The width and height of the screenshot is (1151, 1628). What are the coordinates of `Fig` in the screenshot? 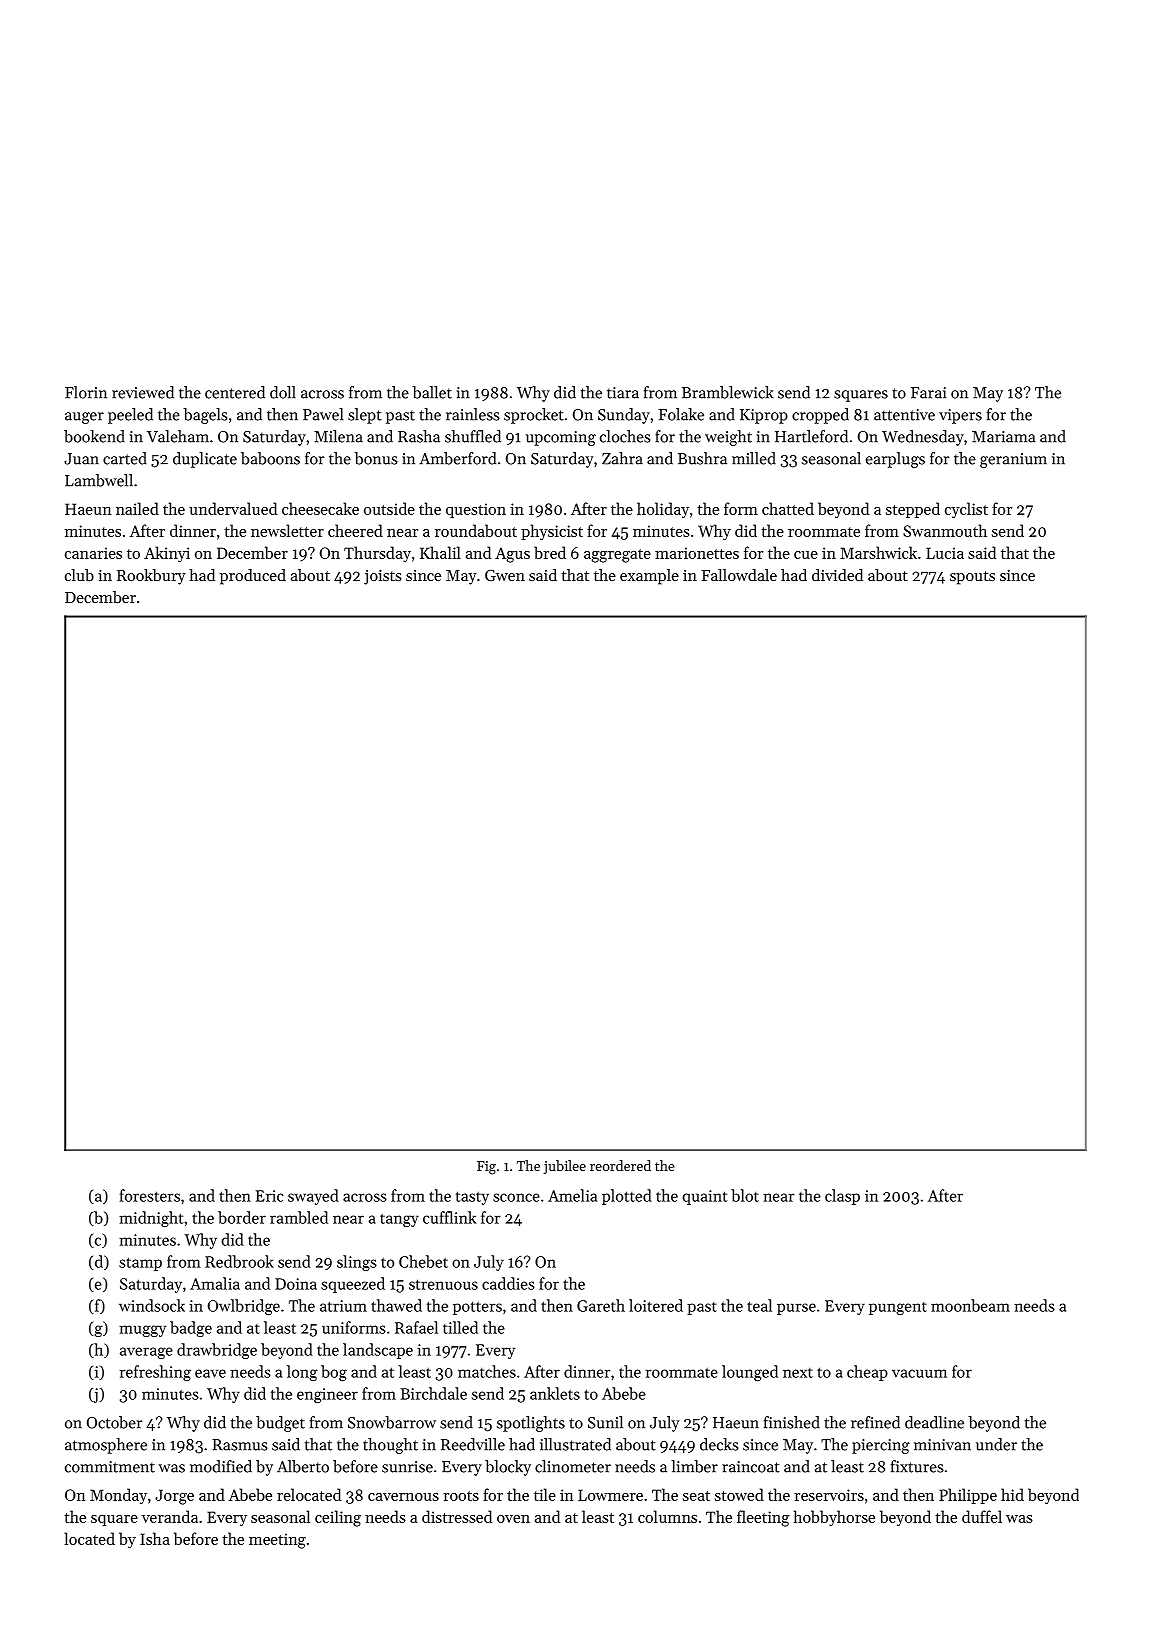 It's located at (486, 1168).
